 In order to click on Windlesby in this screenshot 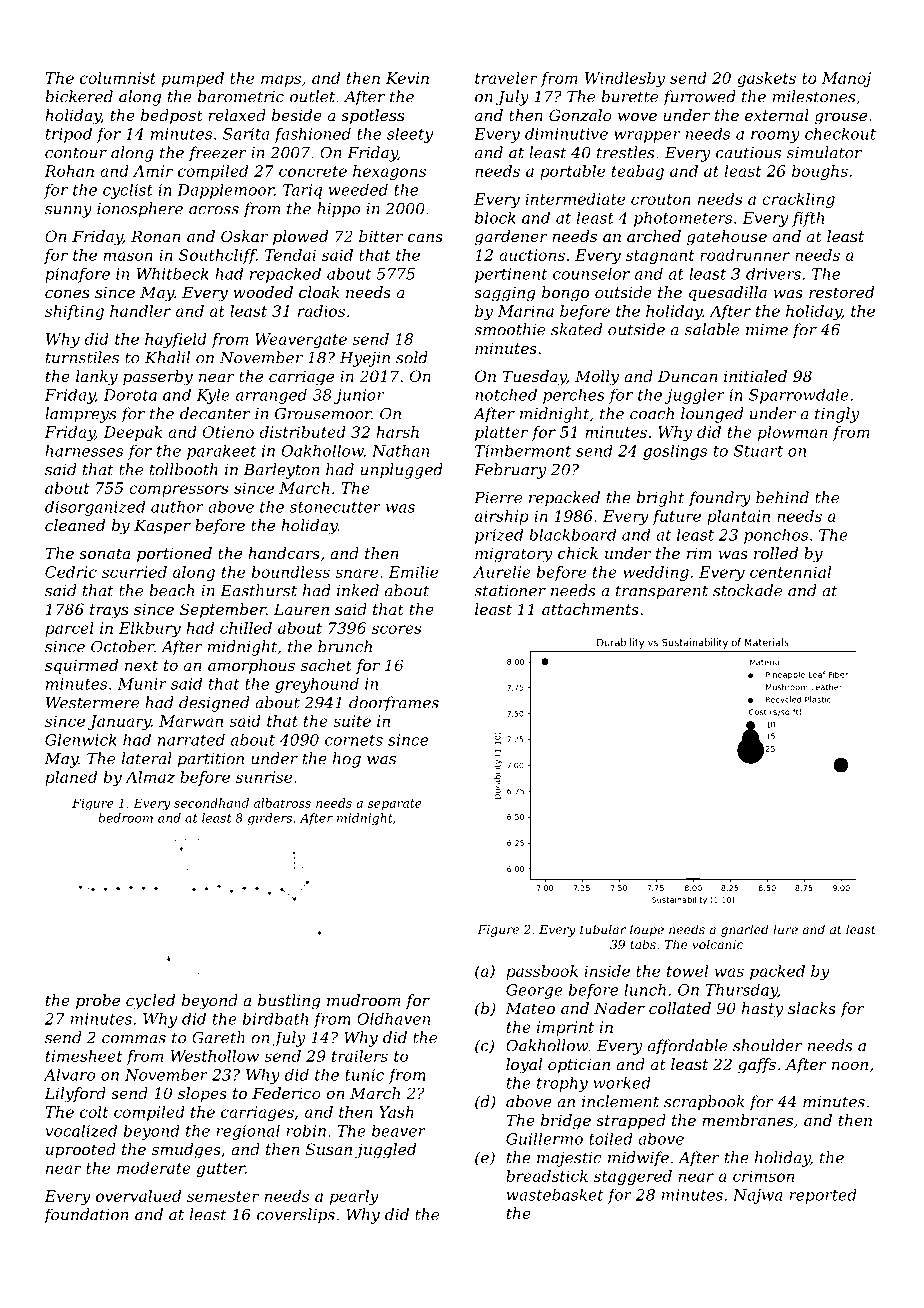, I will do `click(625, 79)`.
